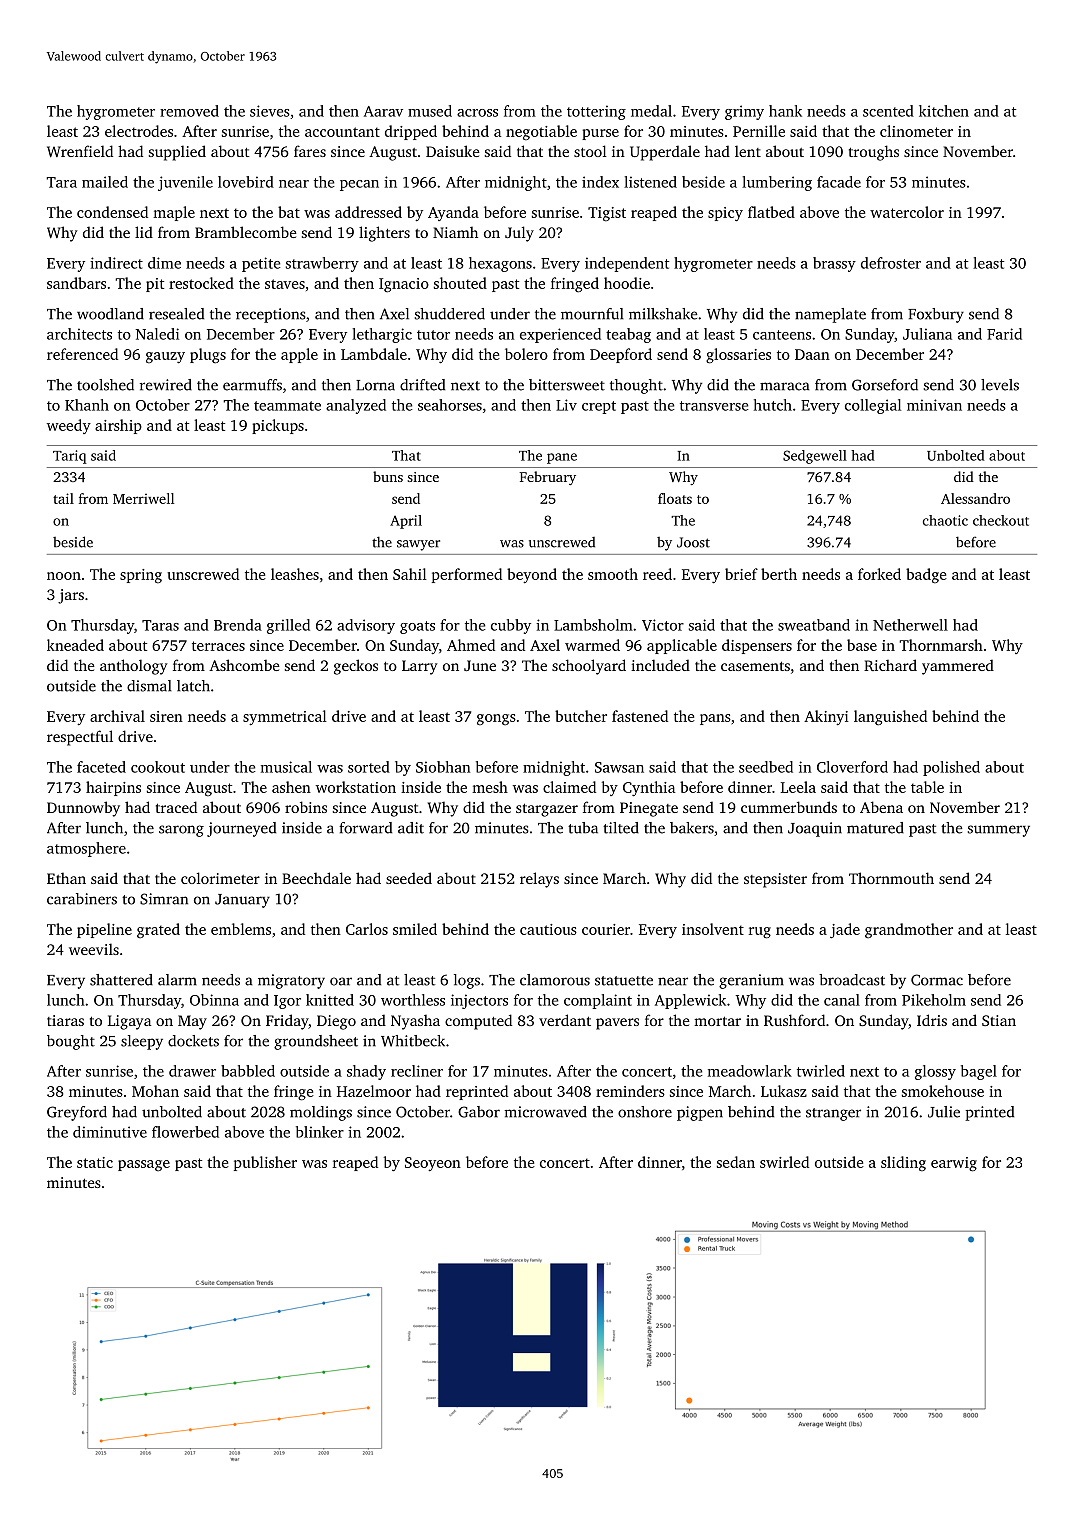 This screenshot has height=1533, width=1084. I want to click on sieves, so click(270, 111).
